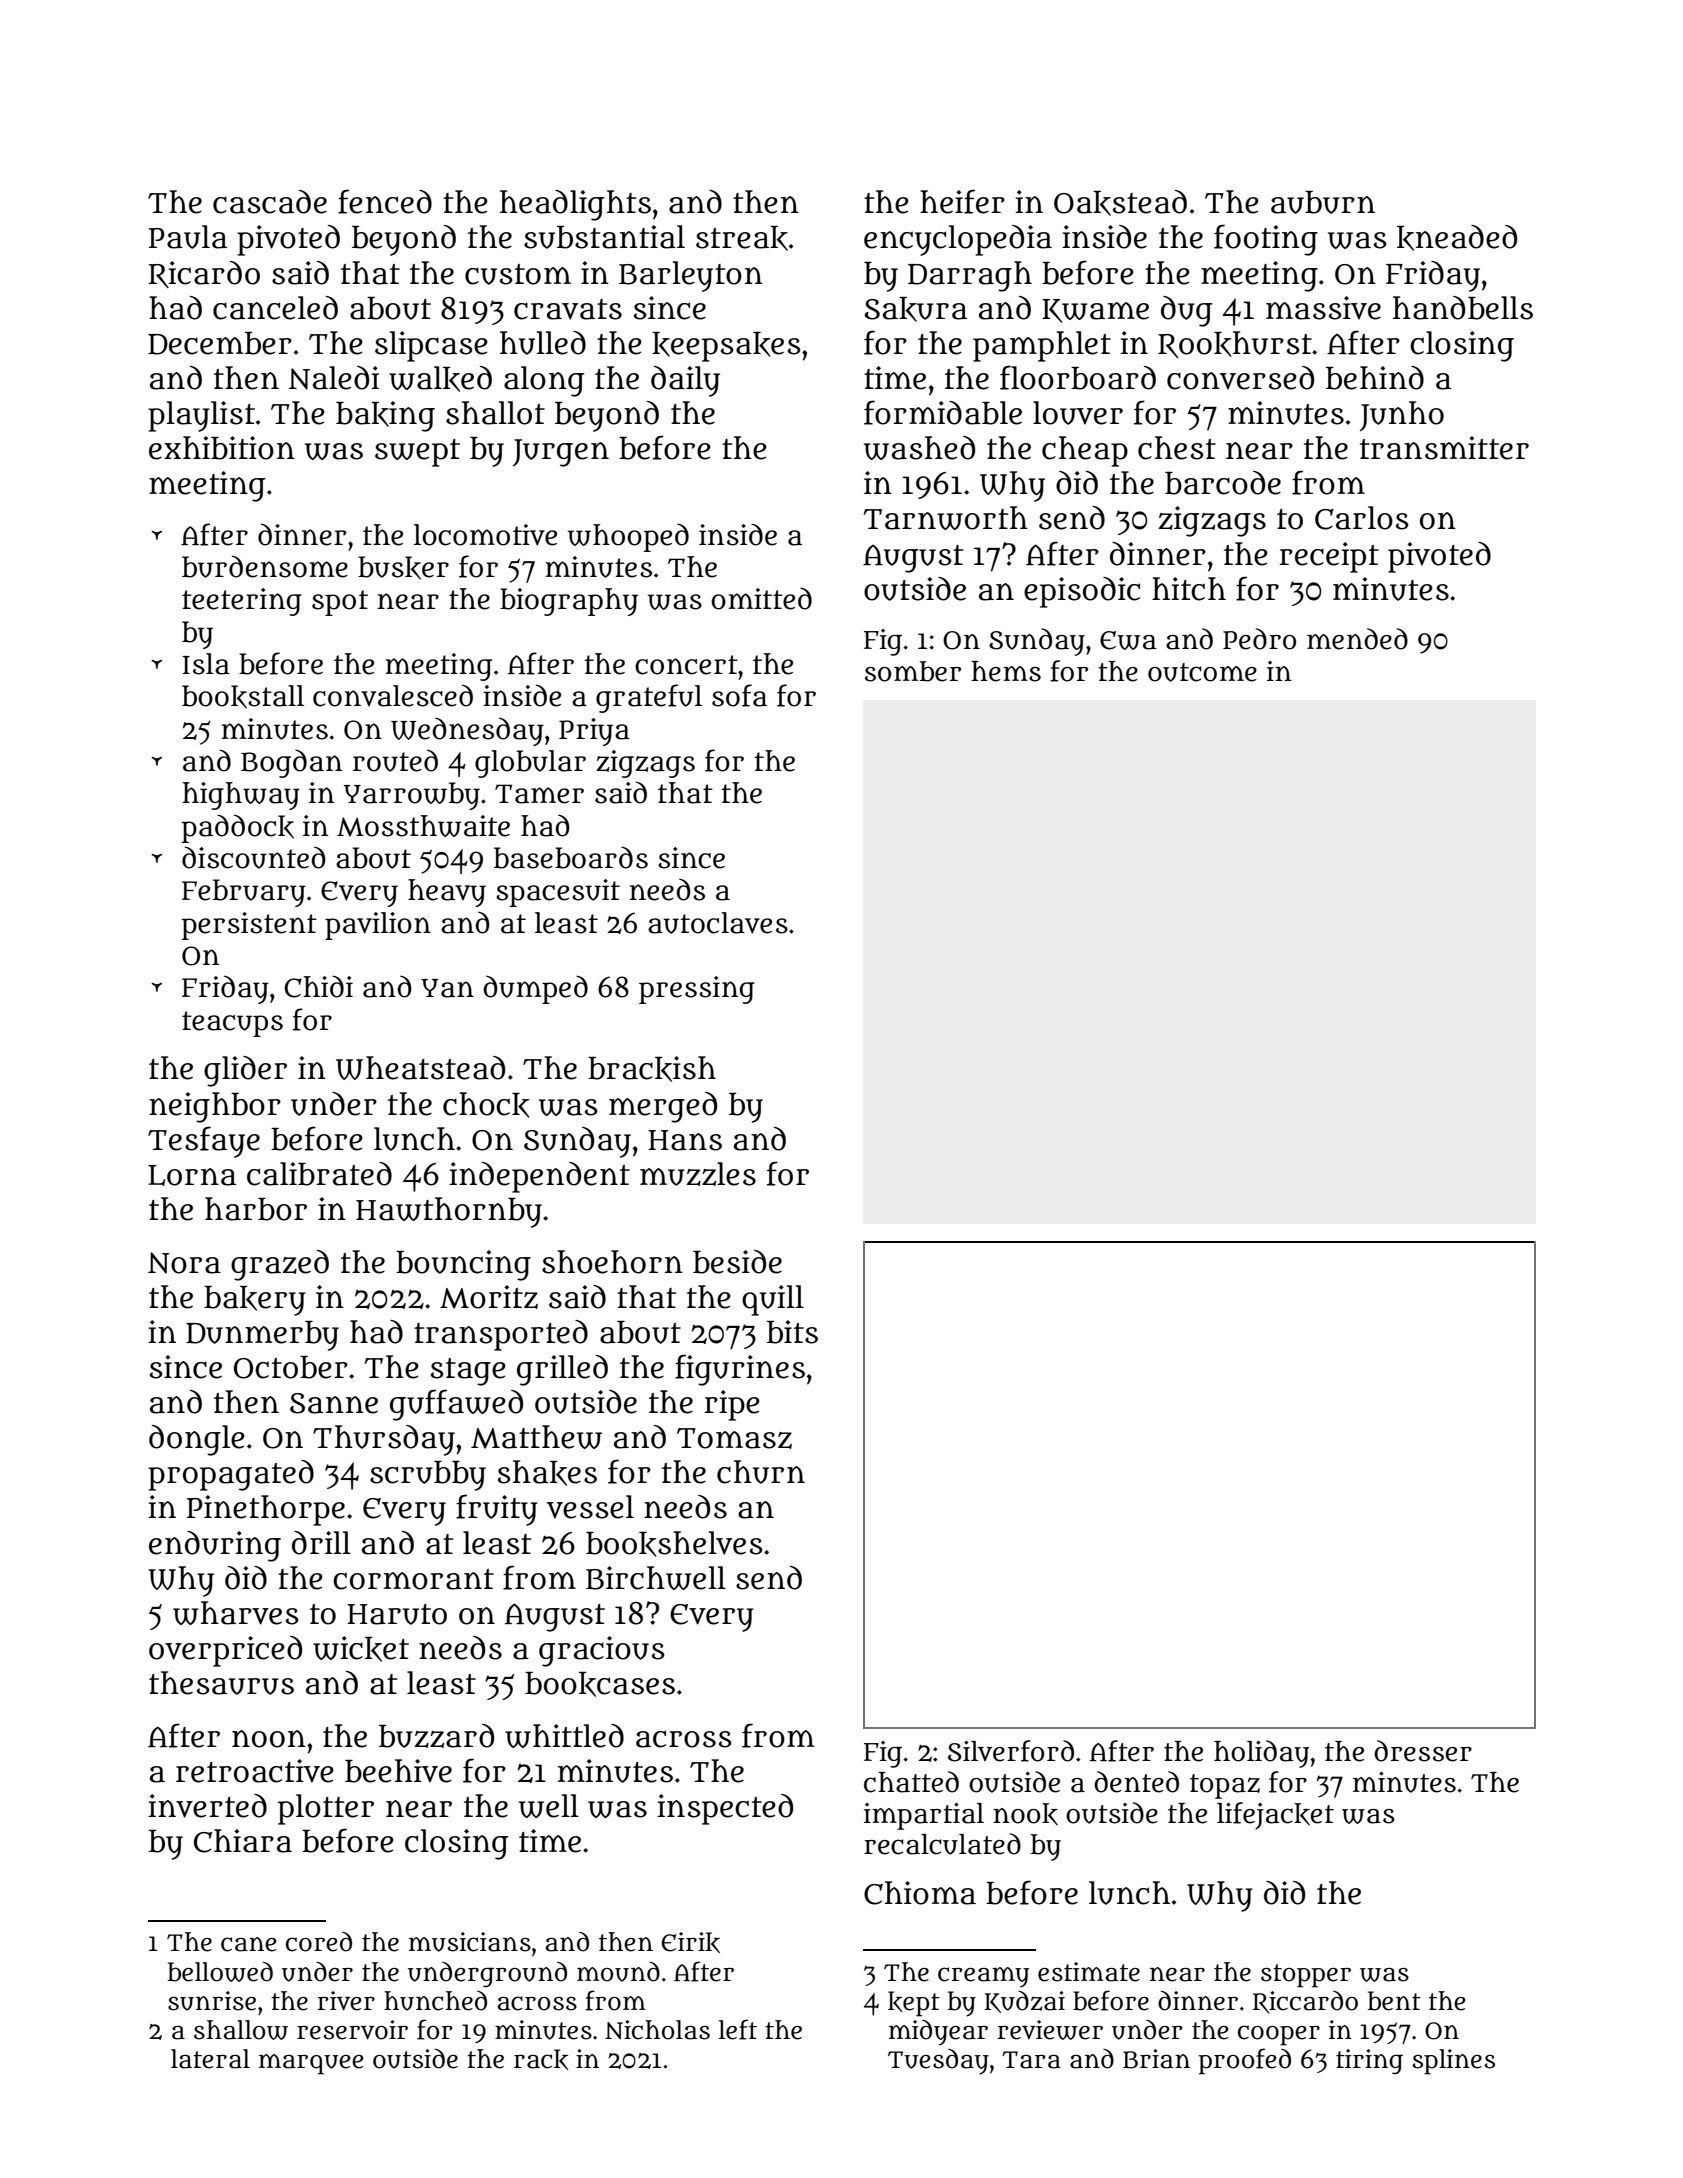  I want to click on sofa, so click(739, 695).
